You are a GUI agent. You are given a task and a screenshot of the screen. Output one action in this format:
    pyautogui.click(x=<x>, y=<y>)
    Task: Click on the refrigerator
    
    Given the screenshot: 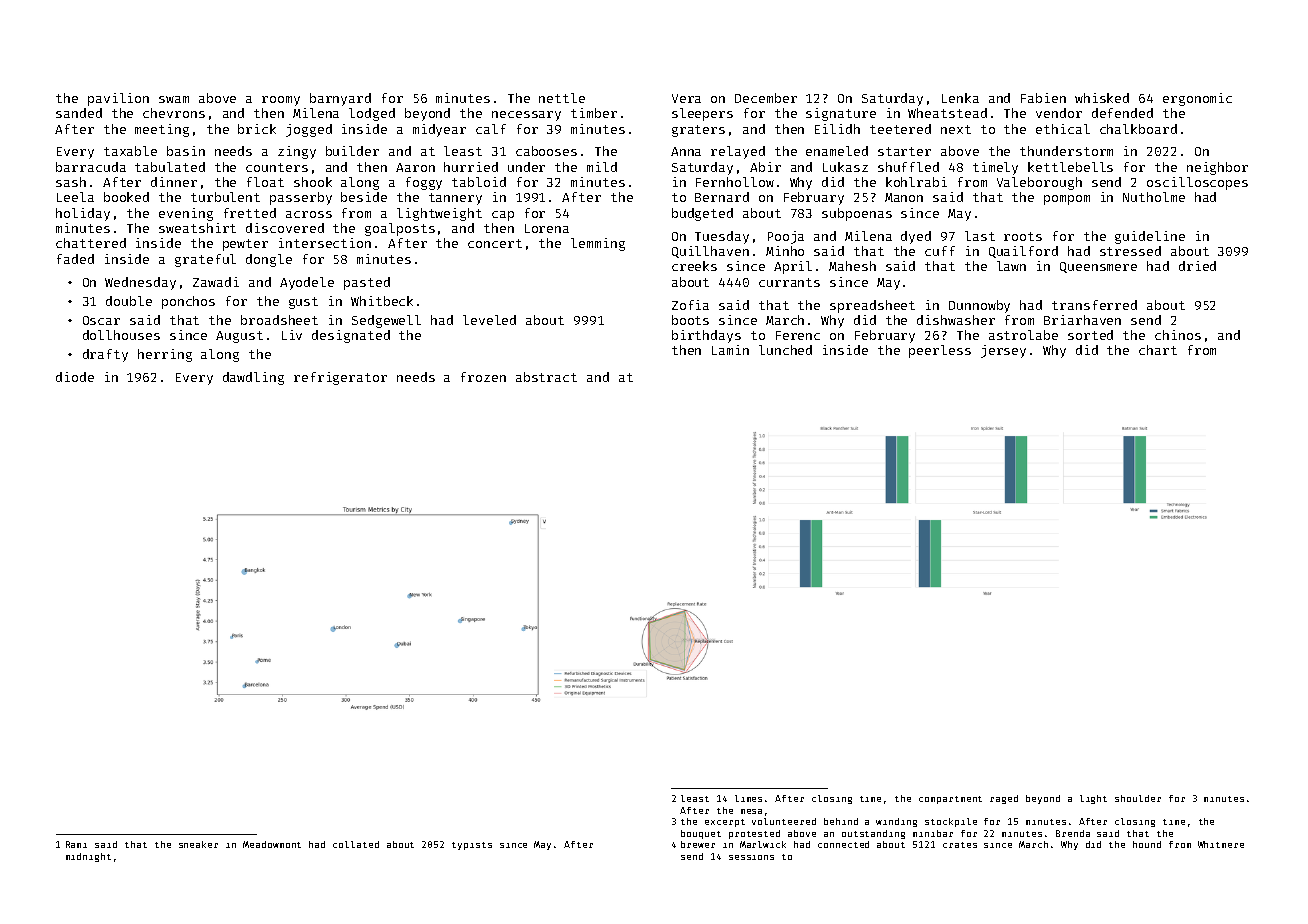 What is the action you would take?
    pyautogui.click(x=340, y=378)
